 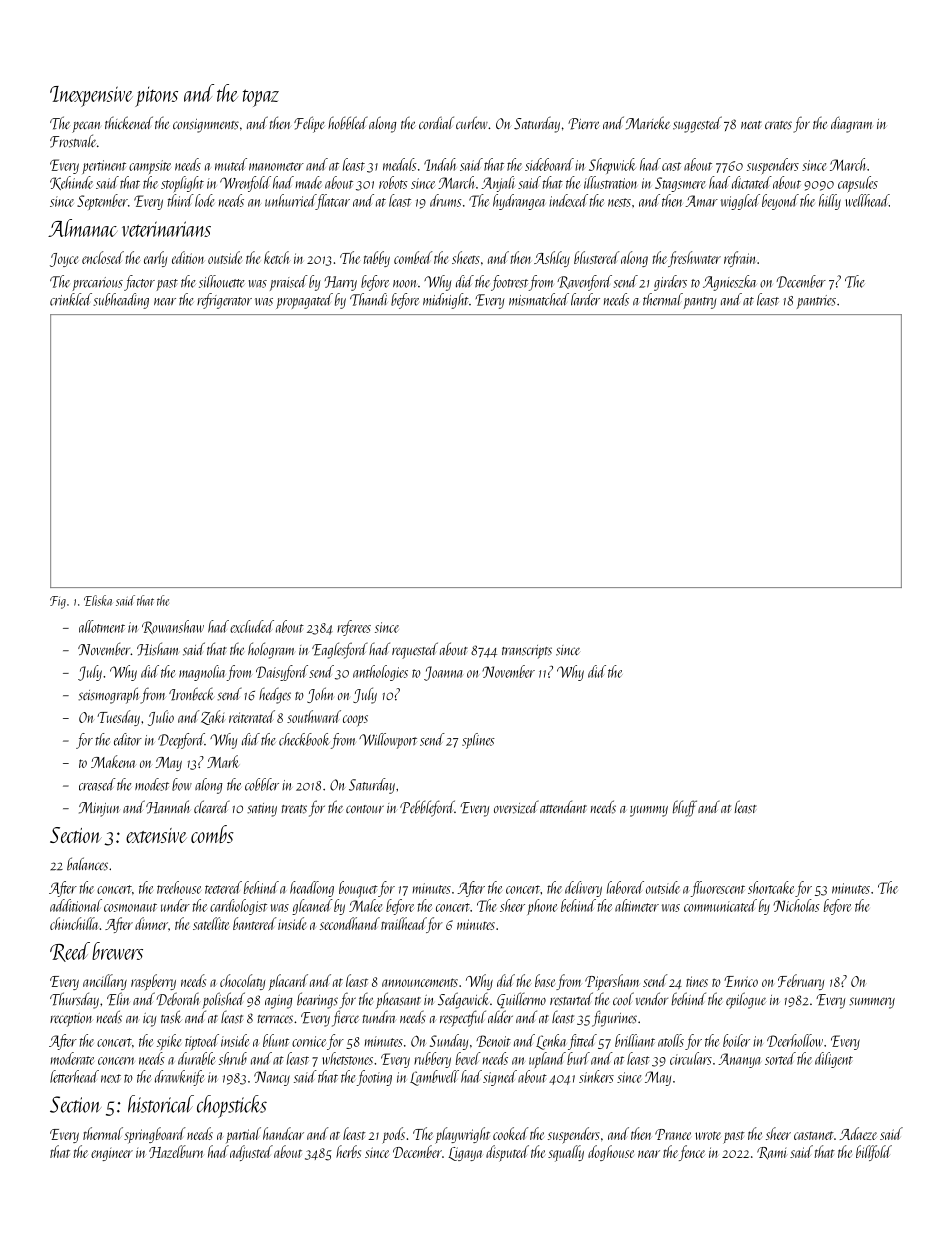 I want to click on Eliska, so click(x=98, y=600).
